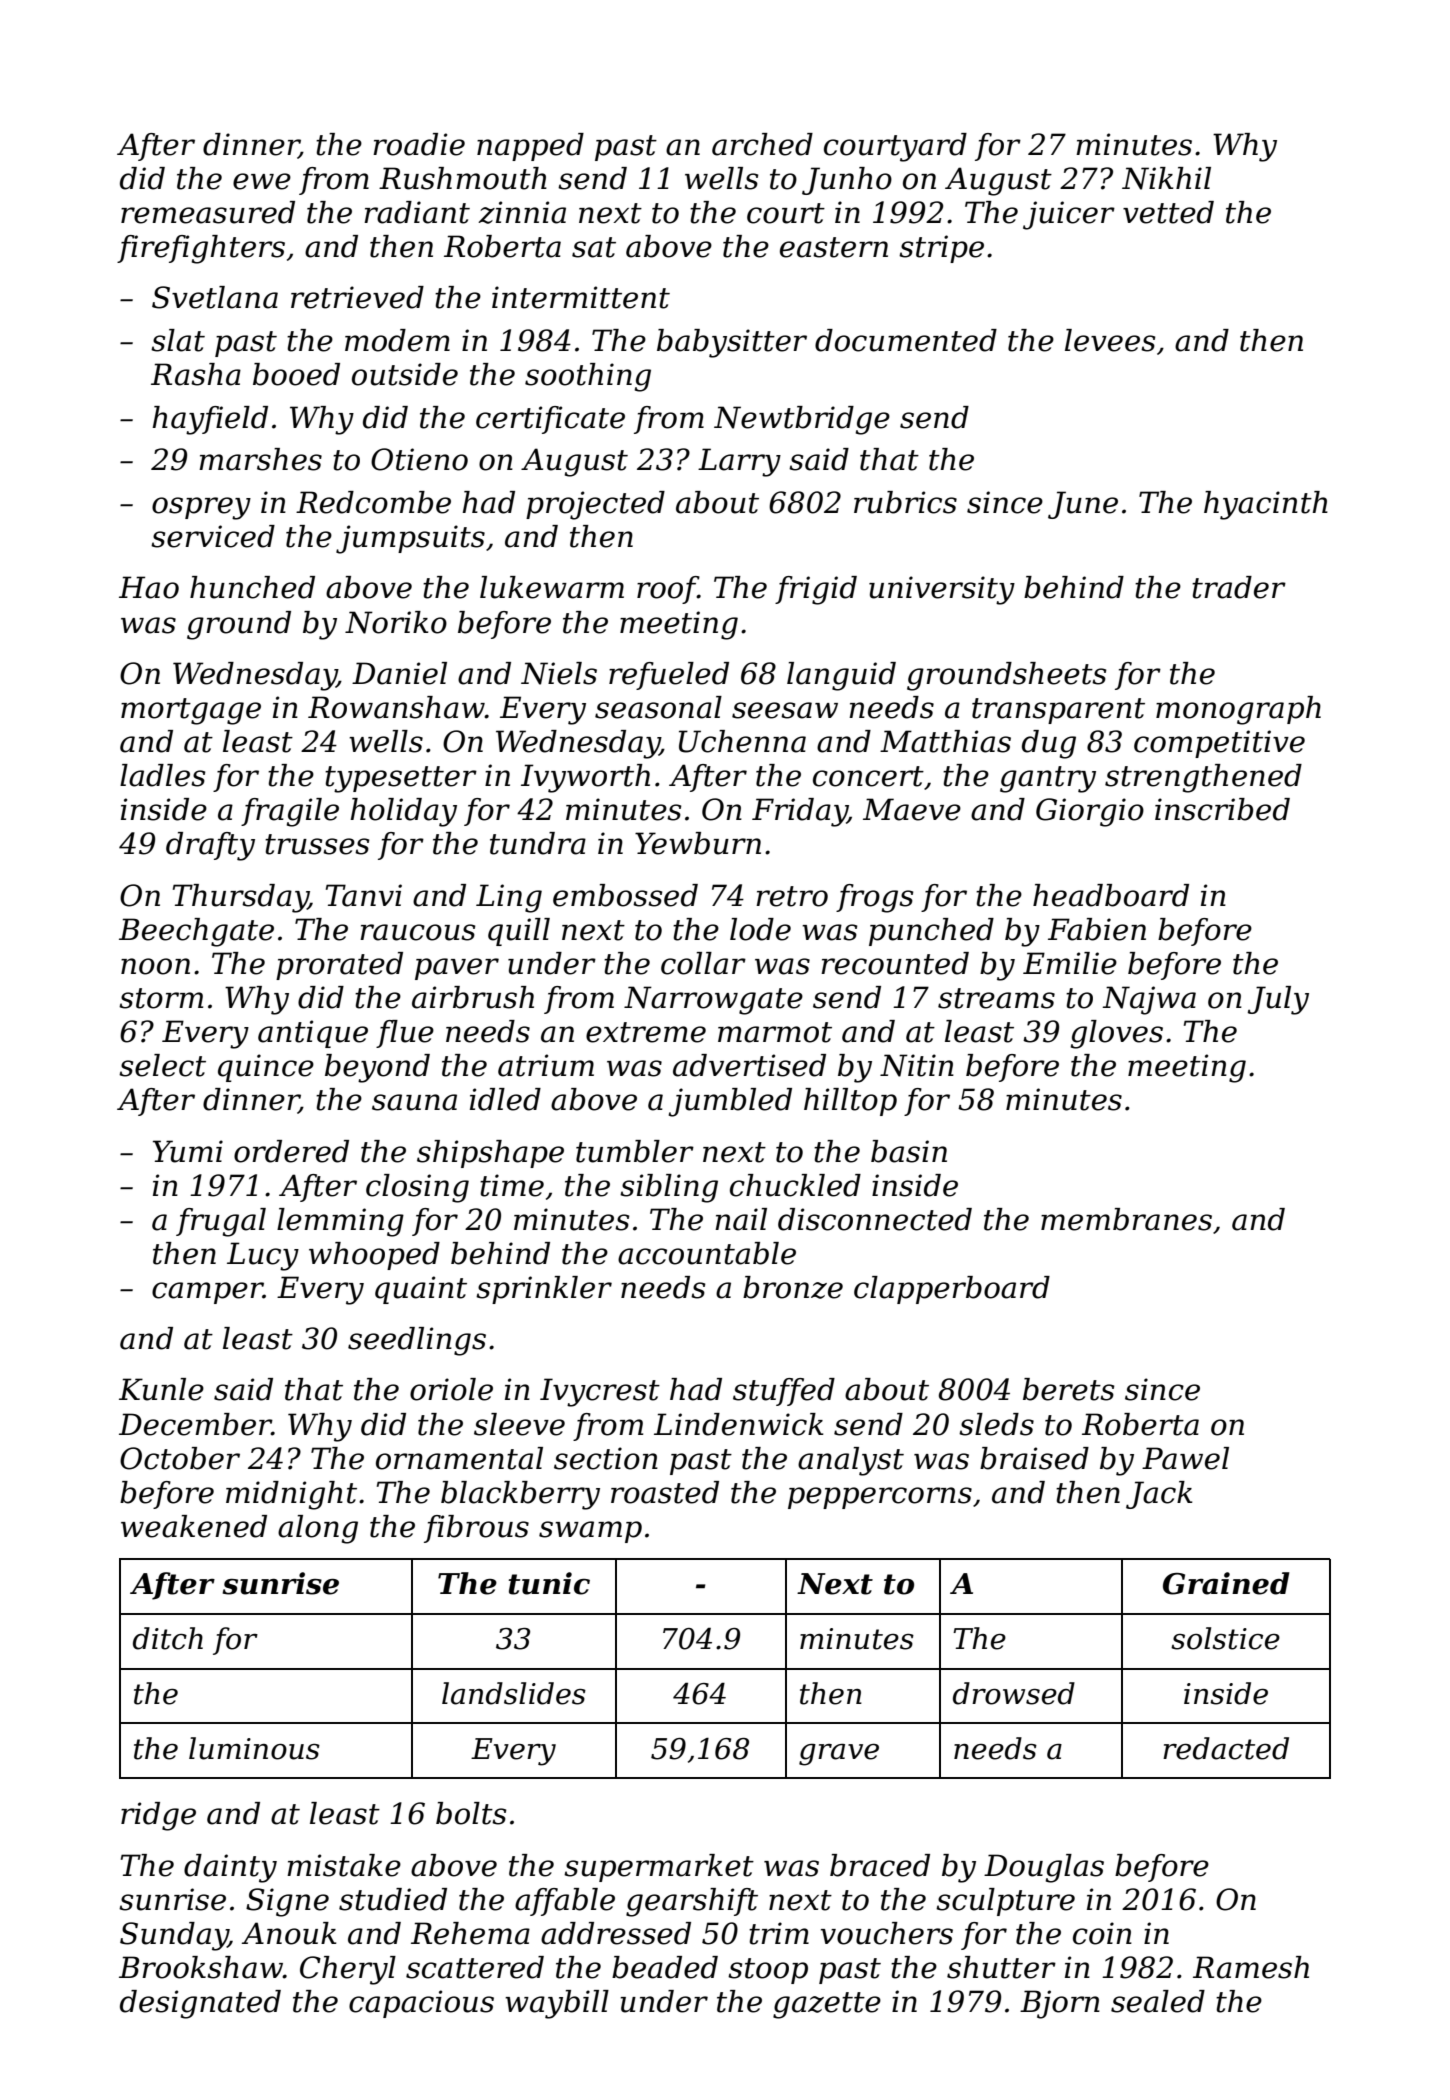 The height and width of the document is (2100, 1450). I want to click on grave, so click(839, 1754).
